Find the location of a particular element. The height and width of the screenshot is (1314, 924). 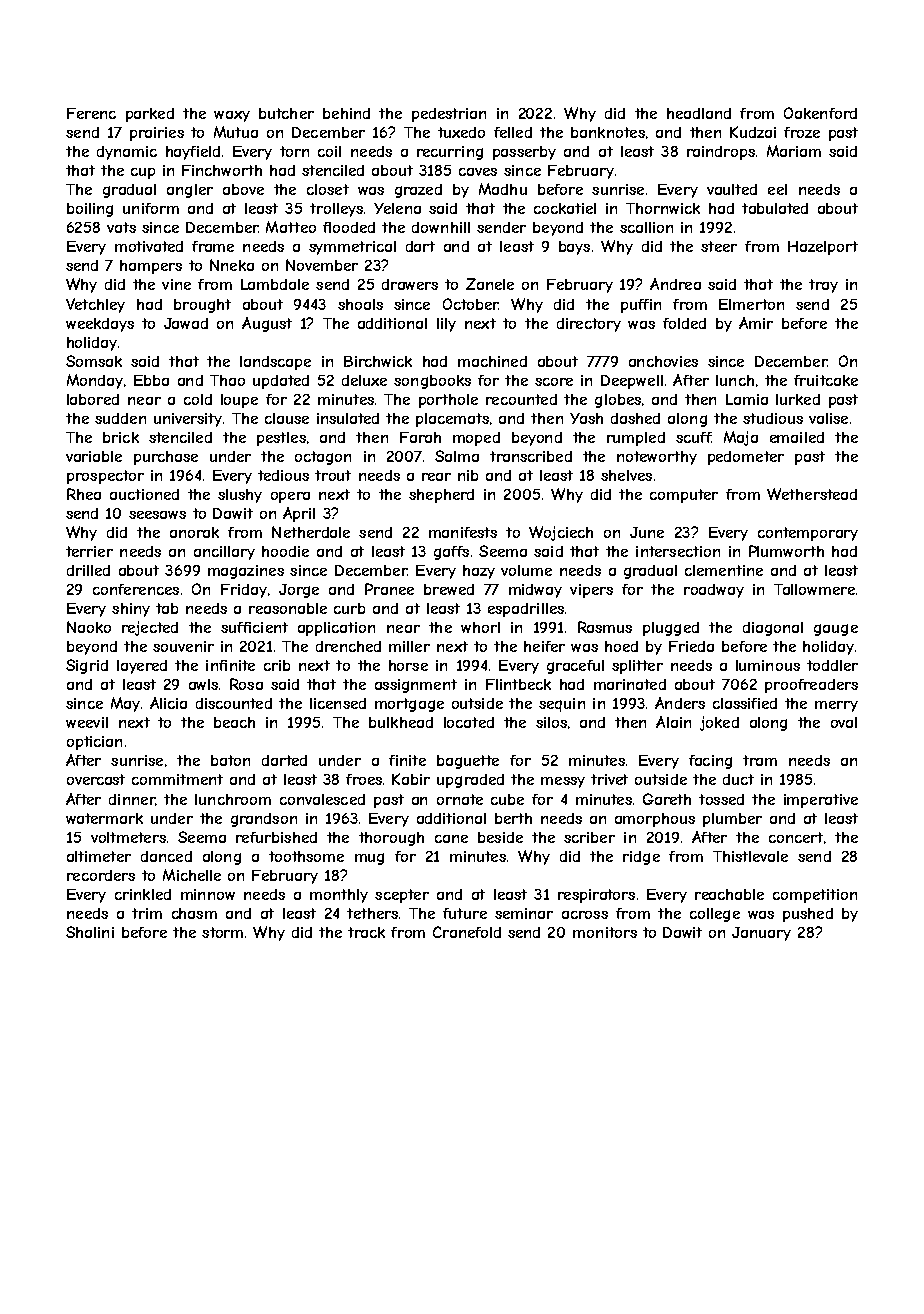

Wojciech is located at coordinates (561, 533).
